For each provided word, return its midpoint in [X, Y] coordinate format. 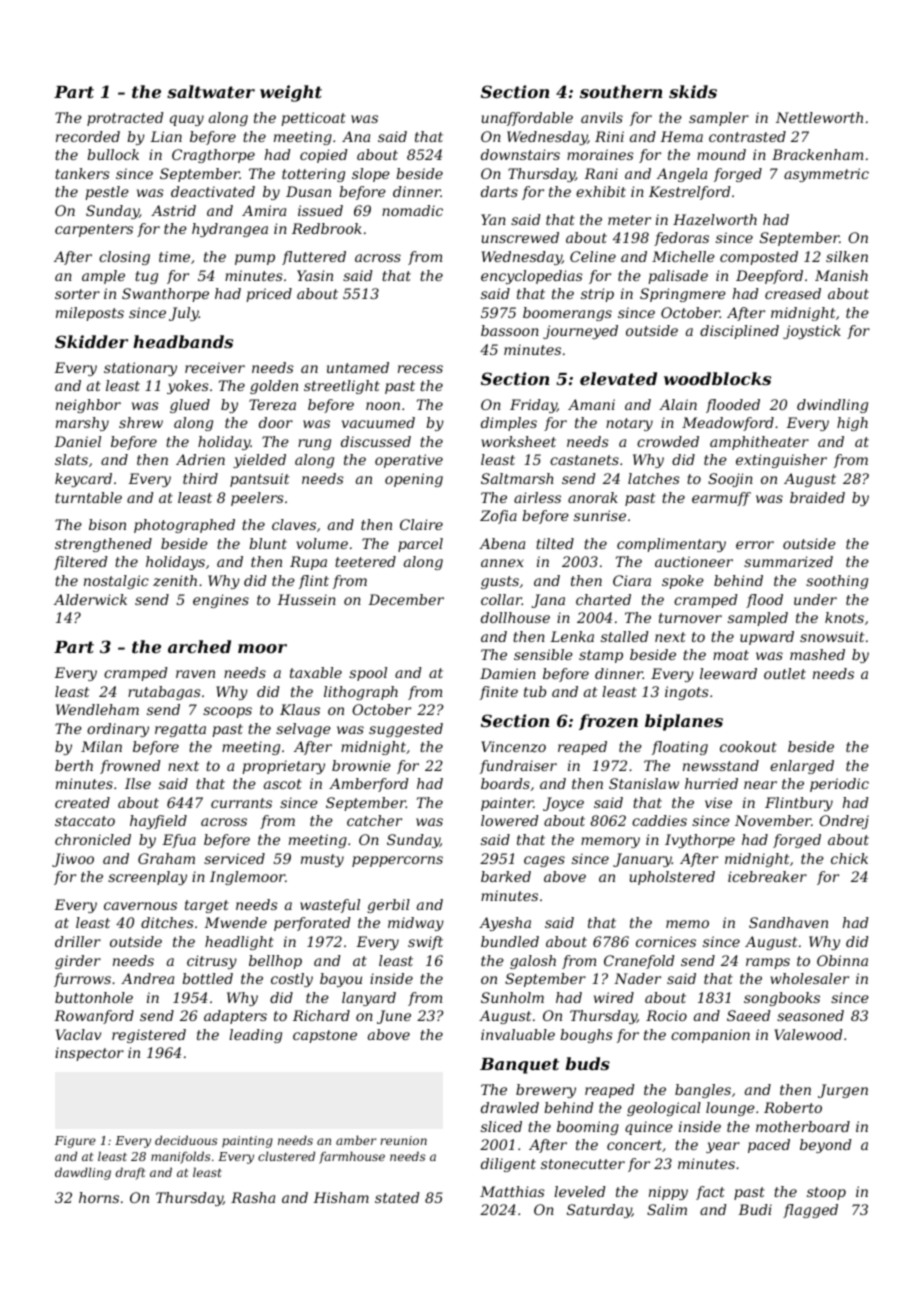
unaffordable [527, 119]
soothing [837, 582]
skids [693, 91]
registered [149, 1036]
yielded [259, 461]
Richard [321, 1015]
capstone [325, 1036]
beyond [826, 1146]
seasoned [810, 1015]
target [207, 906]
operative [409, 461]
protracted [125, 119]
